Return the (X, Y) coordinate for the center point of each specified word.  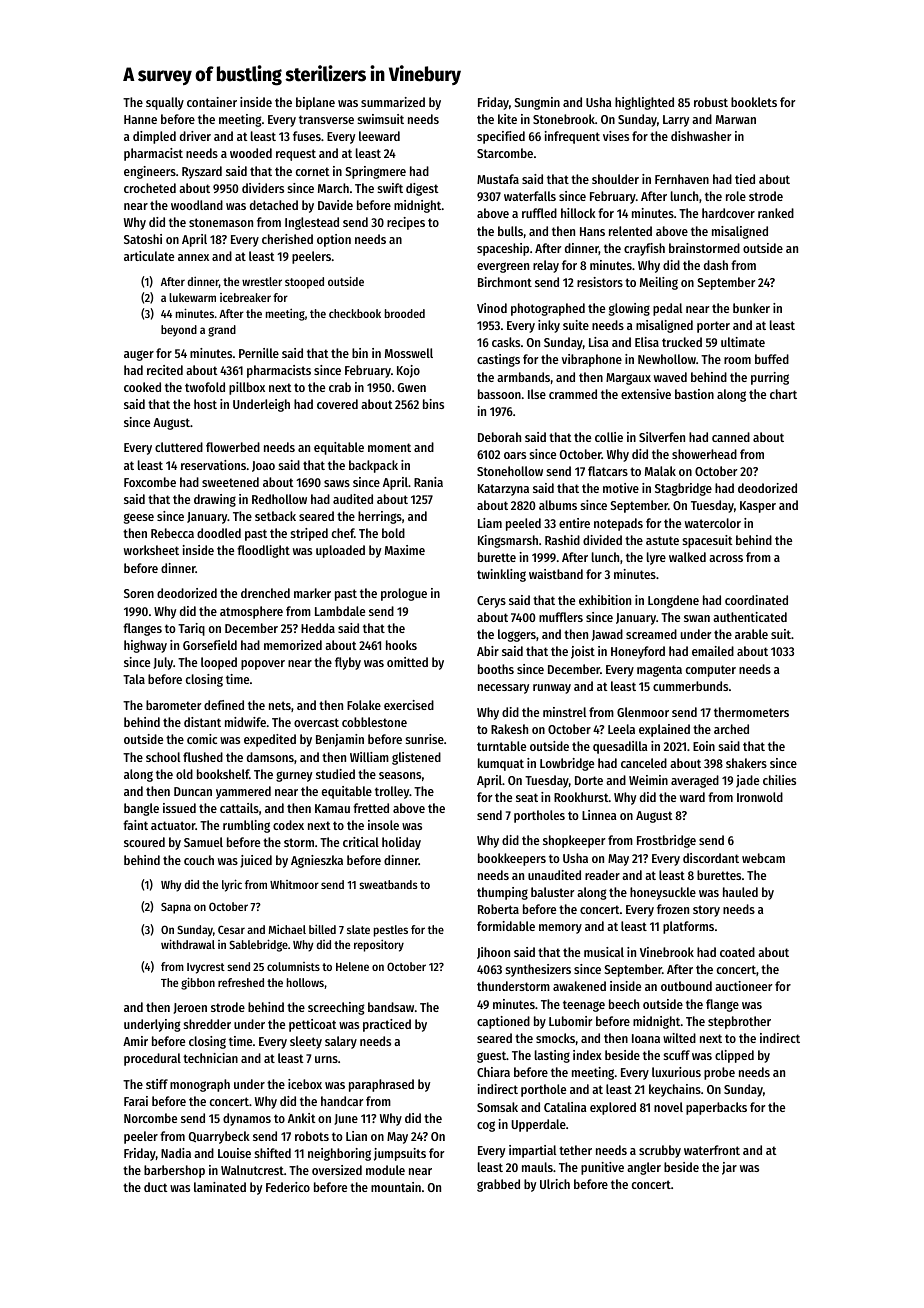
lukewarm (192, 297)
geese (139, 518)
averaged (695, 781)
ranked (776, 213)
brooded (405, 313)
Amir (135, 1041)
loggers (517, 635)
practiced (387, 1025)
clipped (734, 1056)
